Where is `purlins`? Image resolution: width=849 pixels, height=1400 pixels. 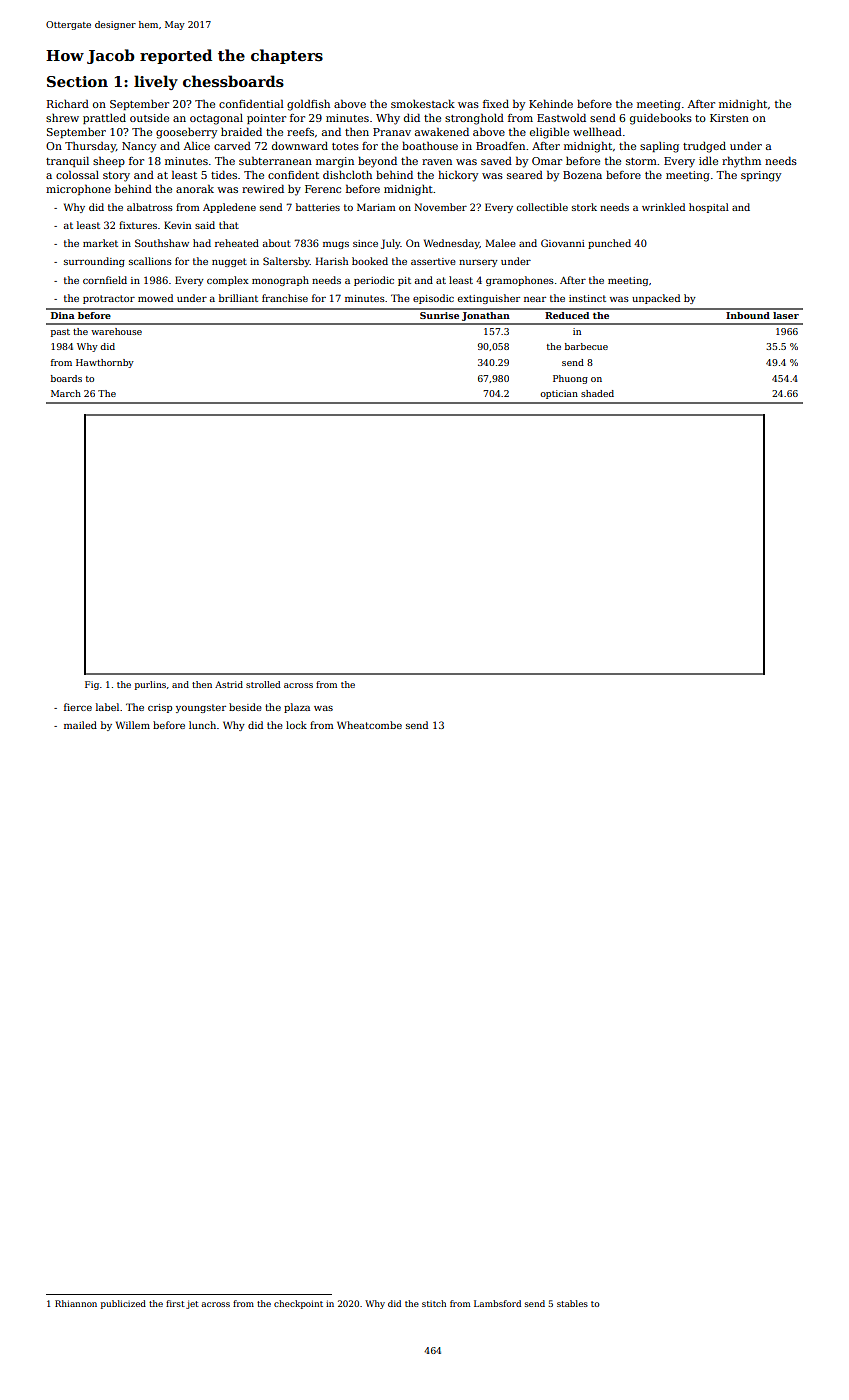
purlins is located at coordinates (150, 685).
